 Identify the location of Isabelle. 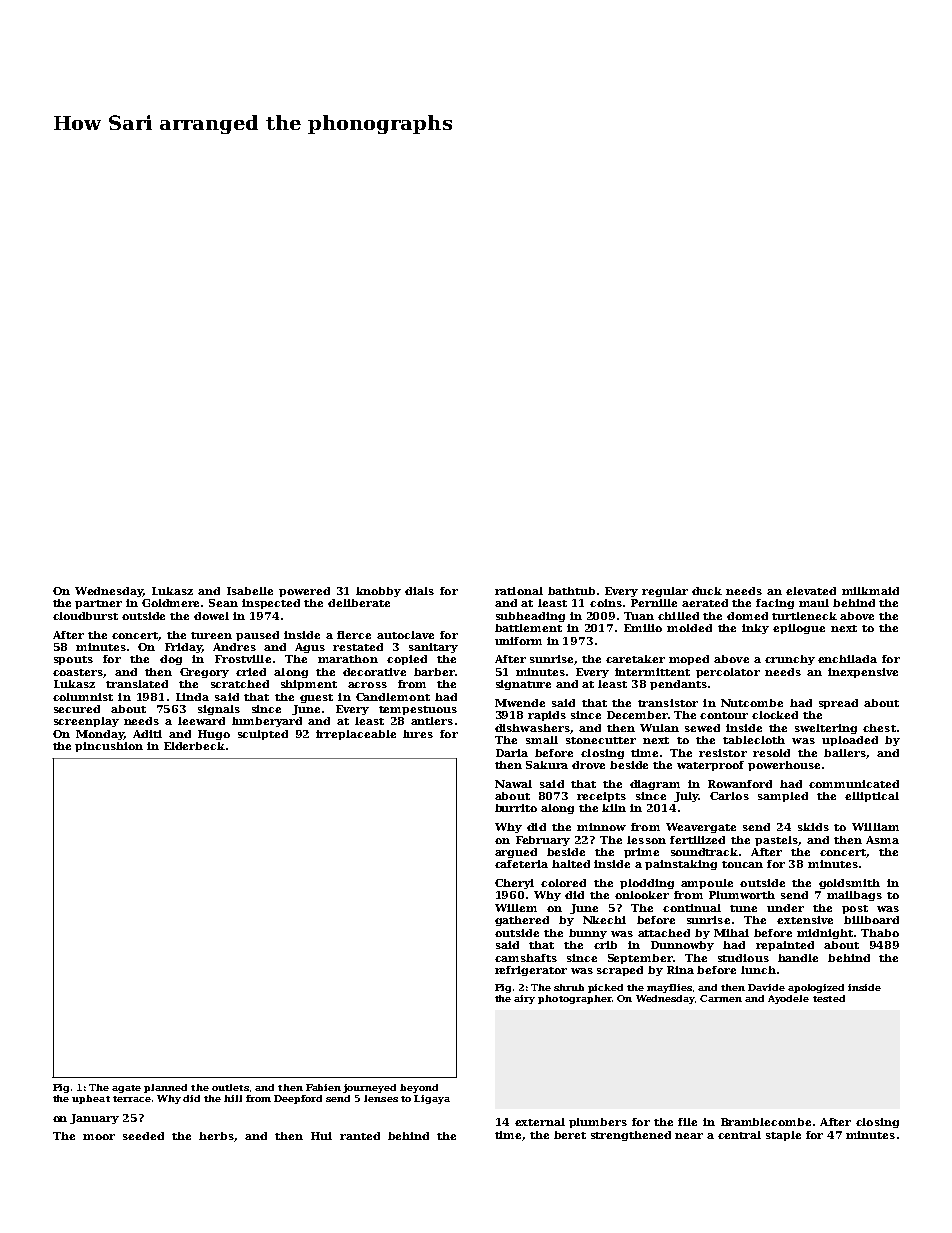
(250, 591).
